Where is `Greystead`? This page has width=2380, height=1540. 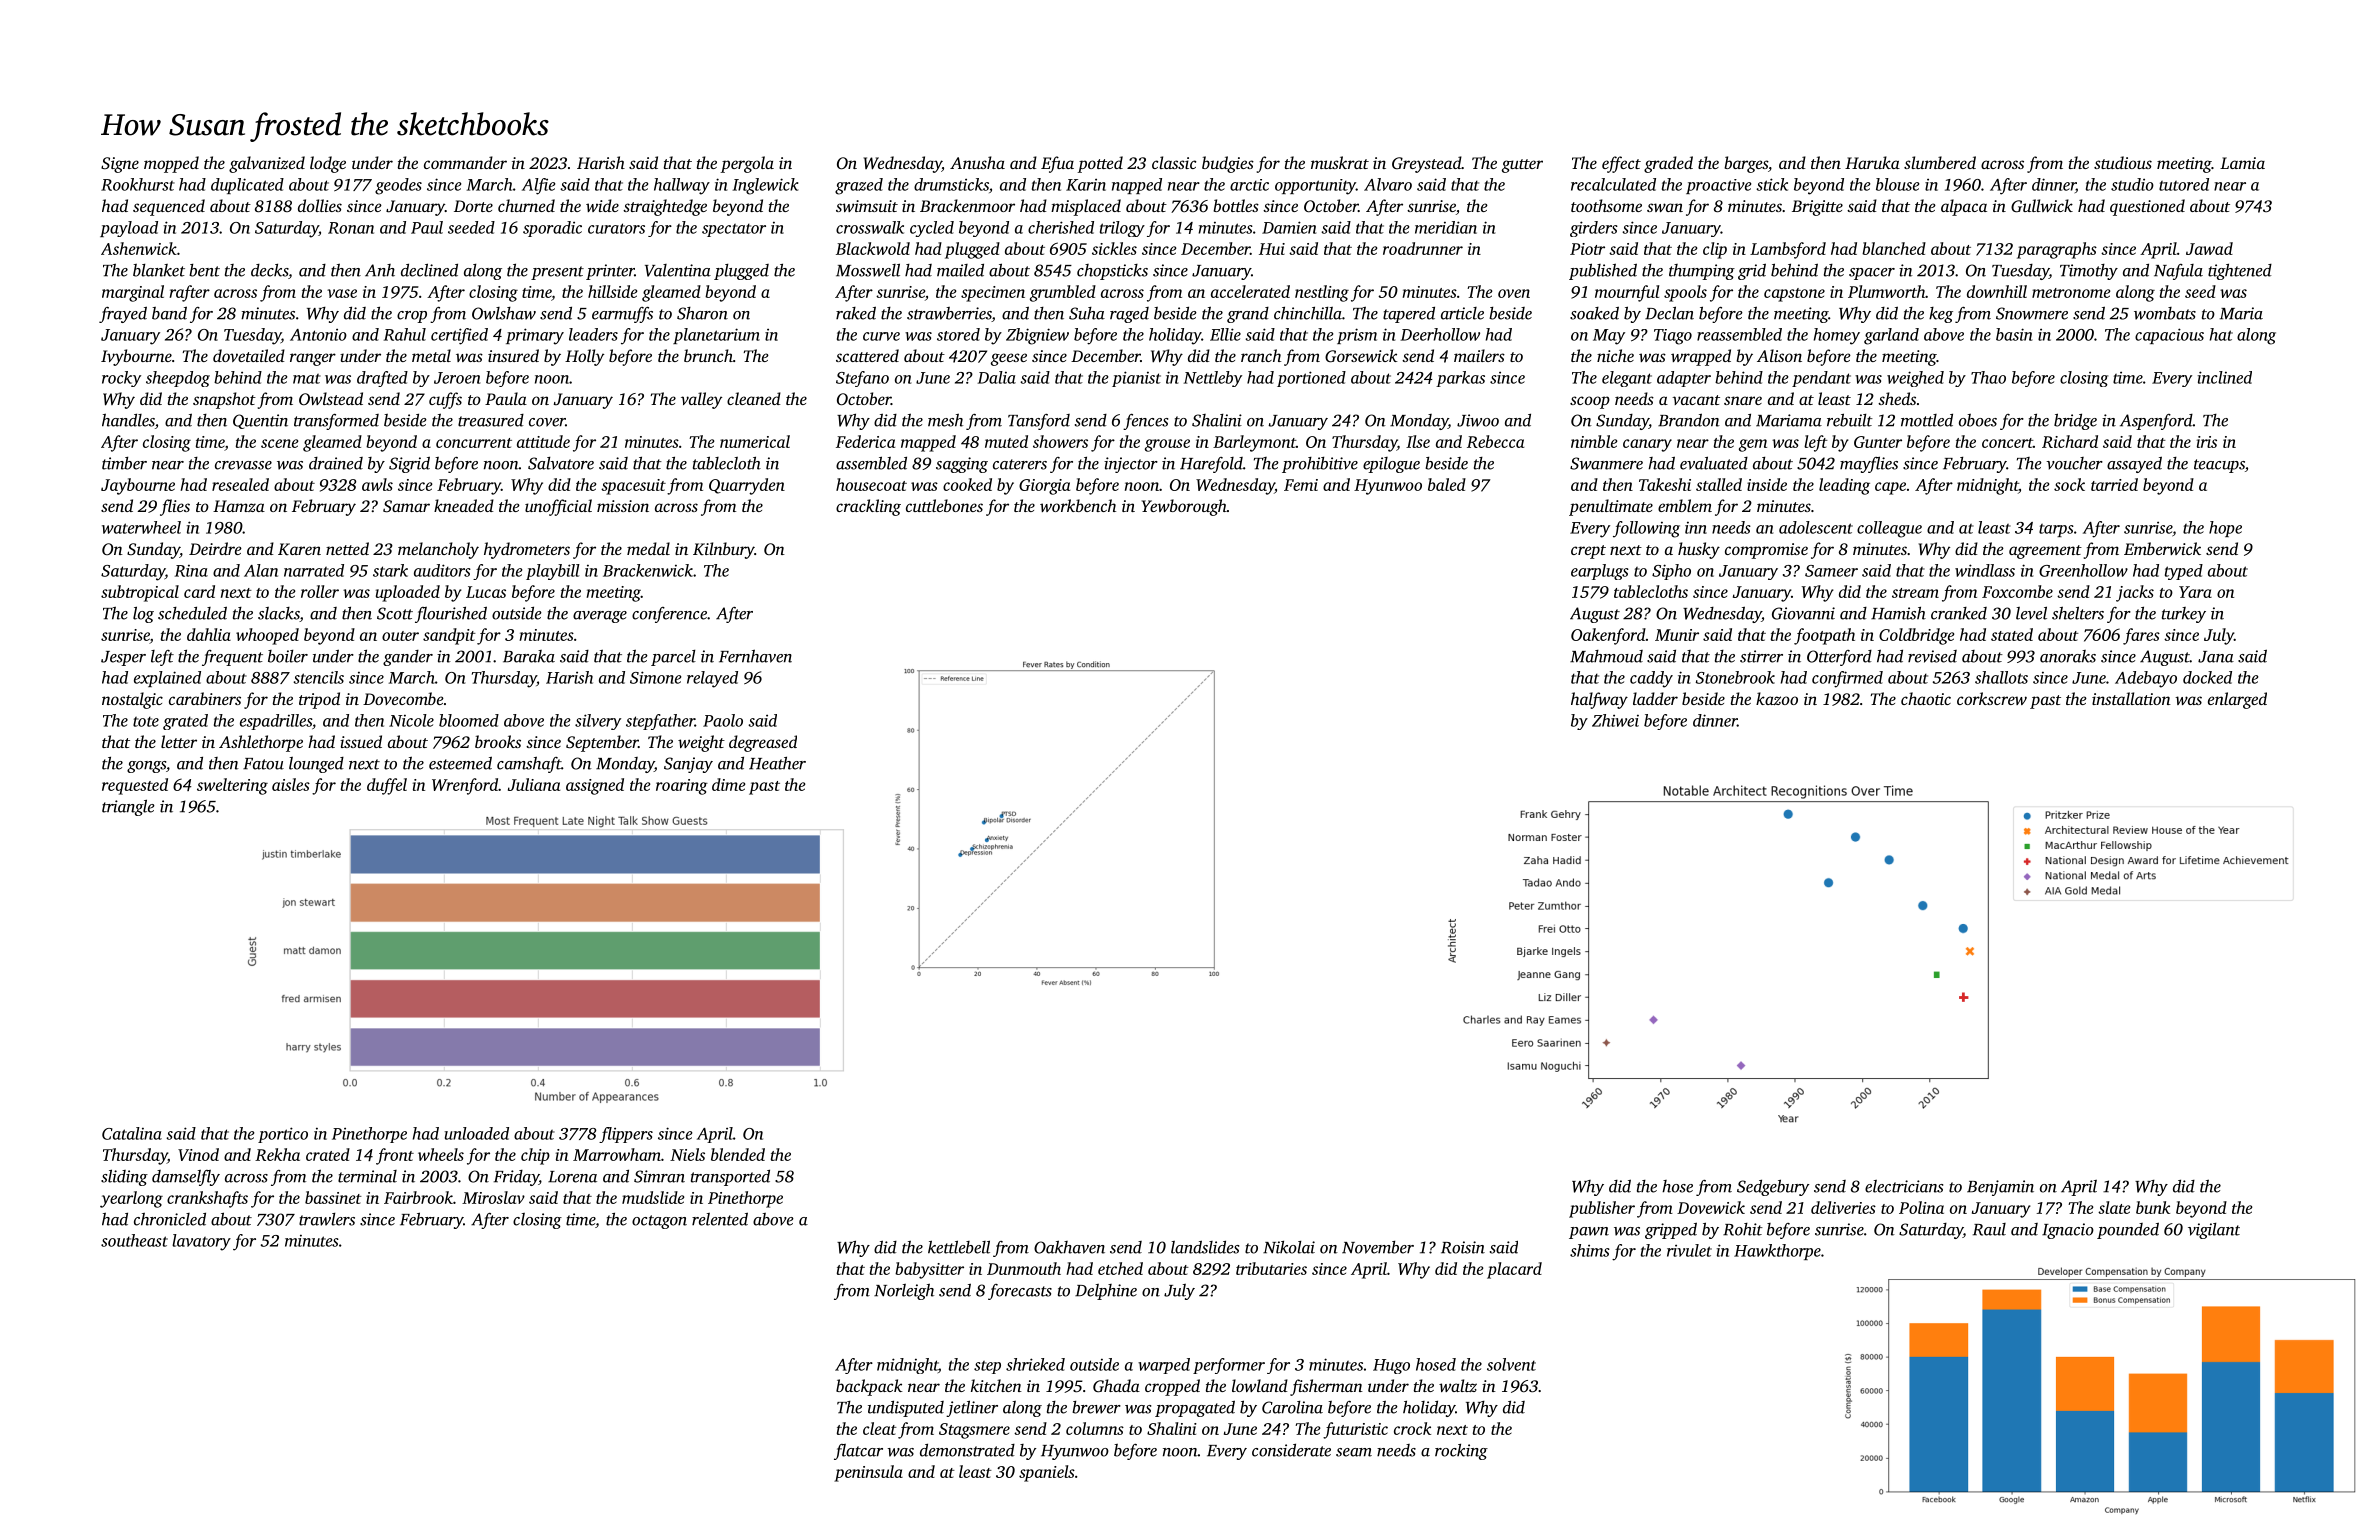 Greystead is located at coordinates (1427, 164).
